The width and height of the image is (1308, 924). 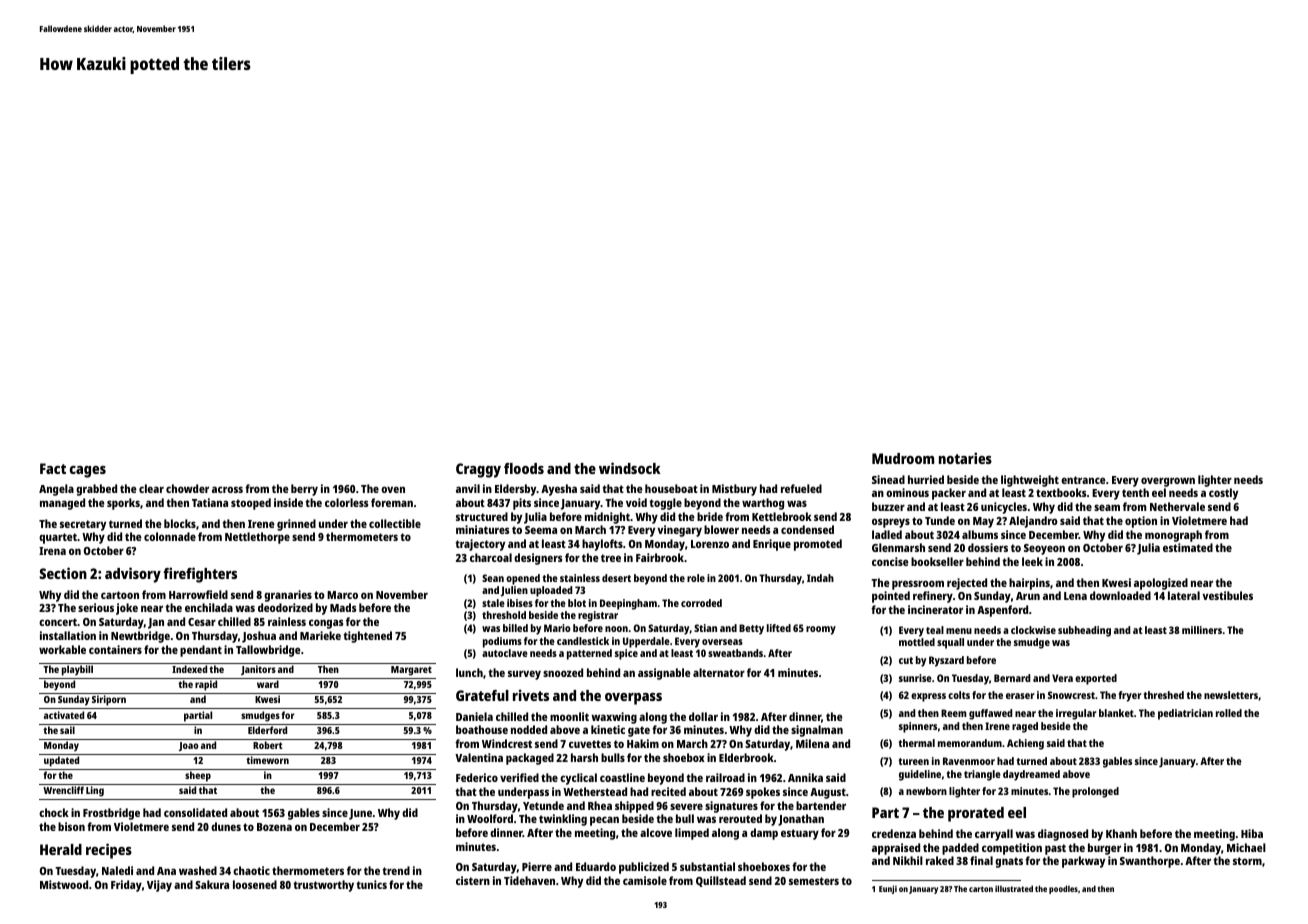 What do you see at coordinates (701, 603) in the image?
I see `corroded` at bounding box center [701, 603].
